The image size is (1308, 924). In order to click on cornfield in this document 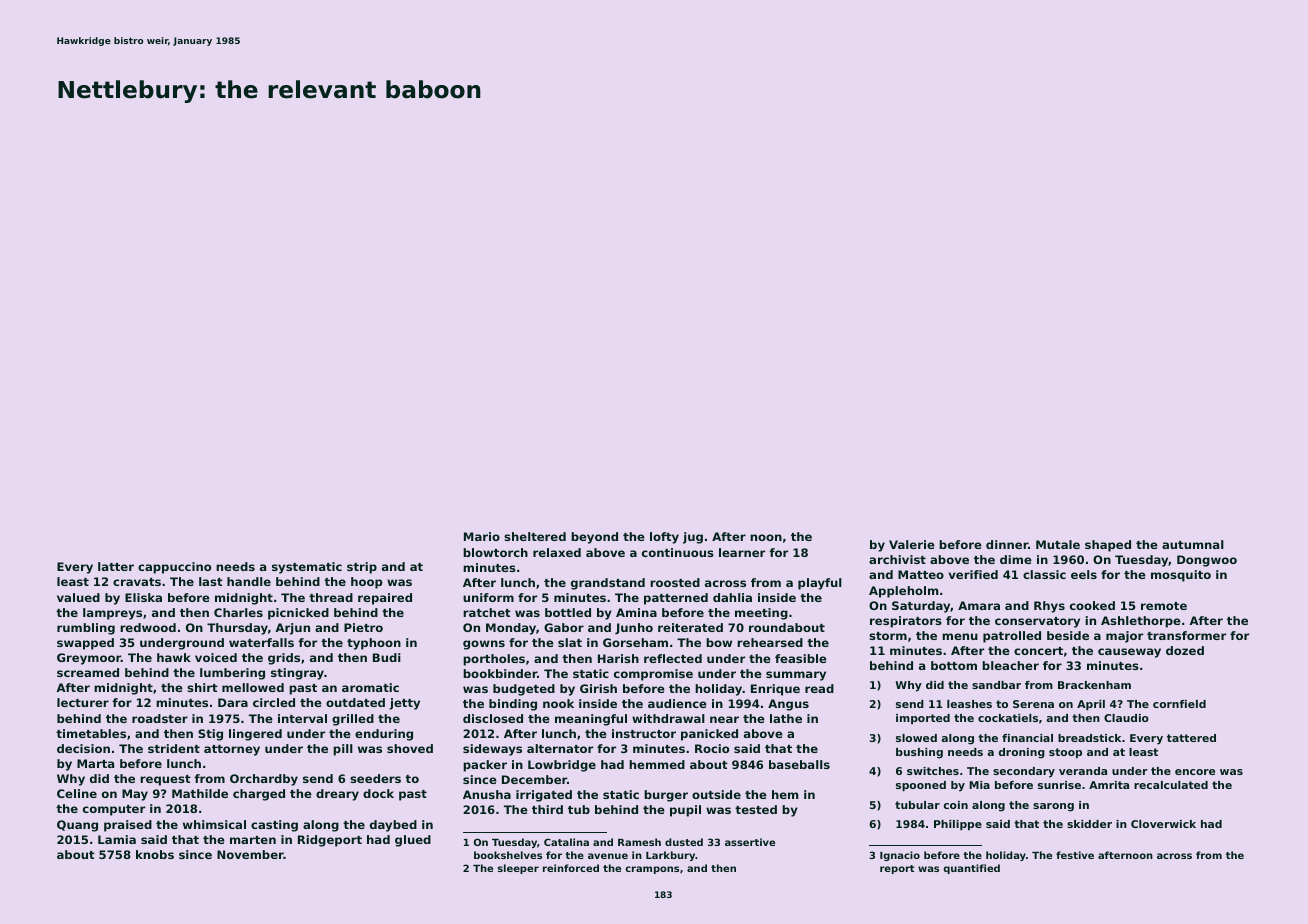, I will do `click(1179, 704)`.
